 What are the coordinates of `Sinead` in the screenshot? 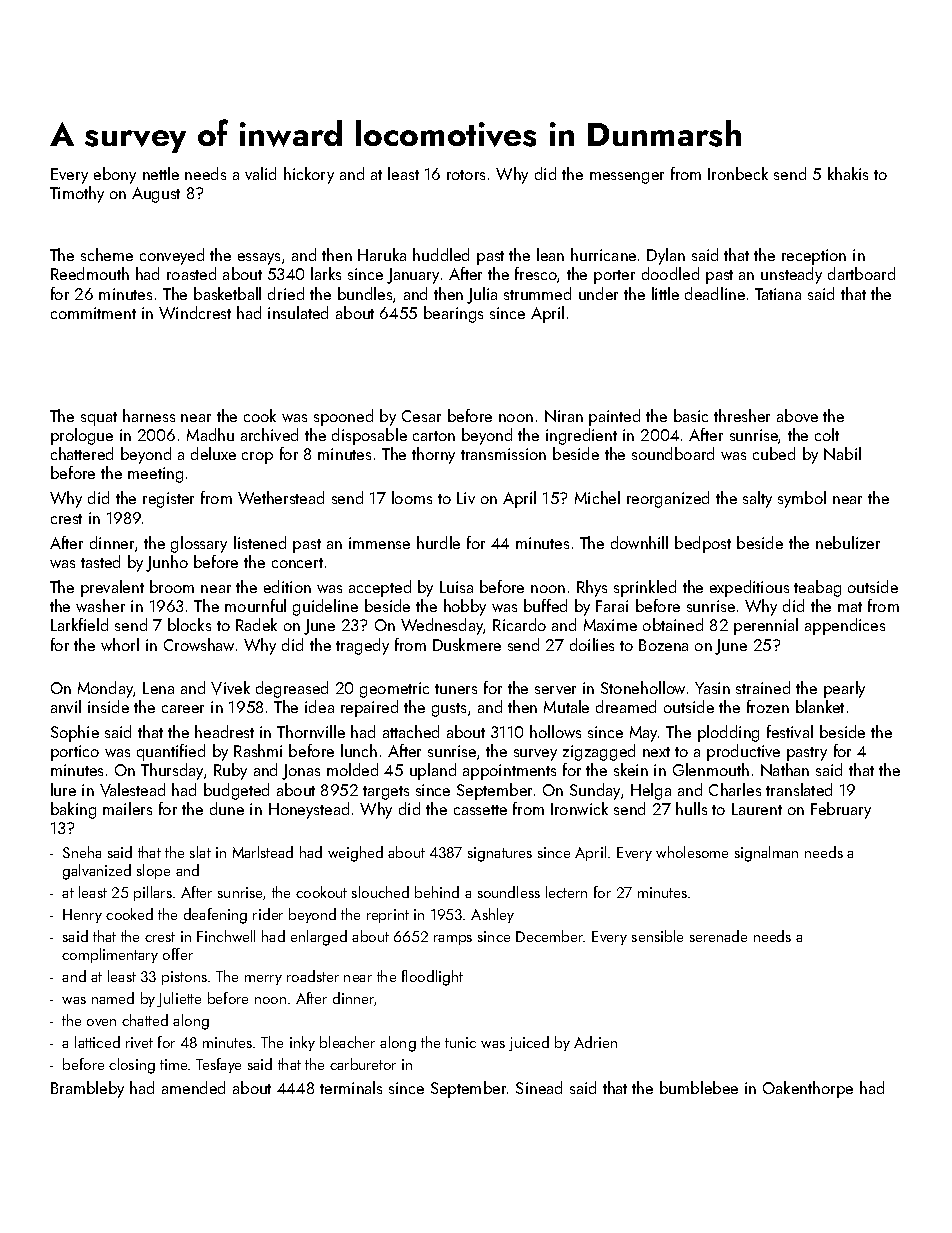 It's located at (539, 1087).
